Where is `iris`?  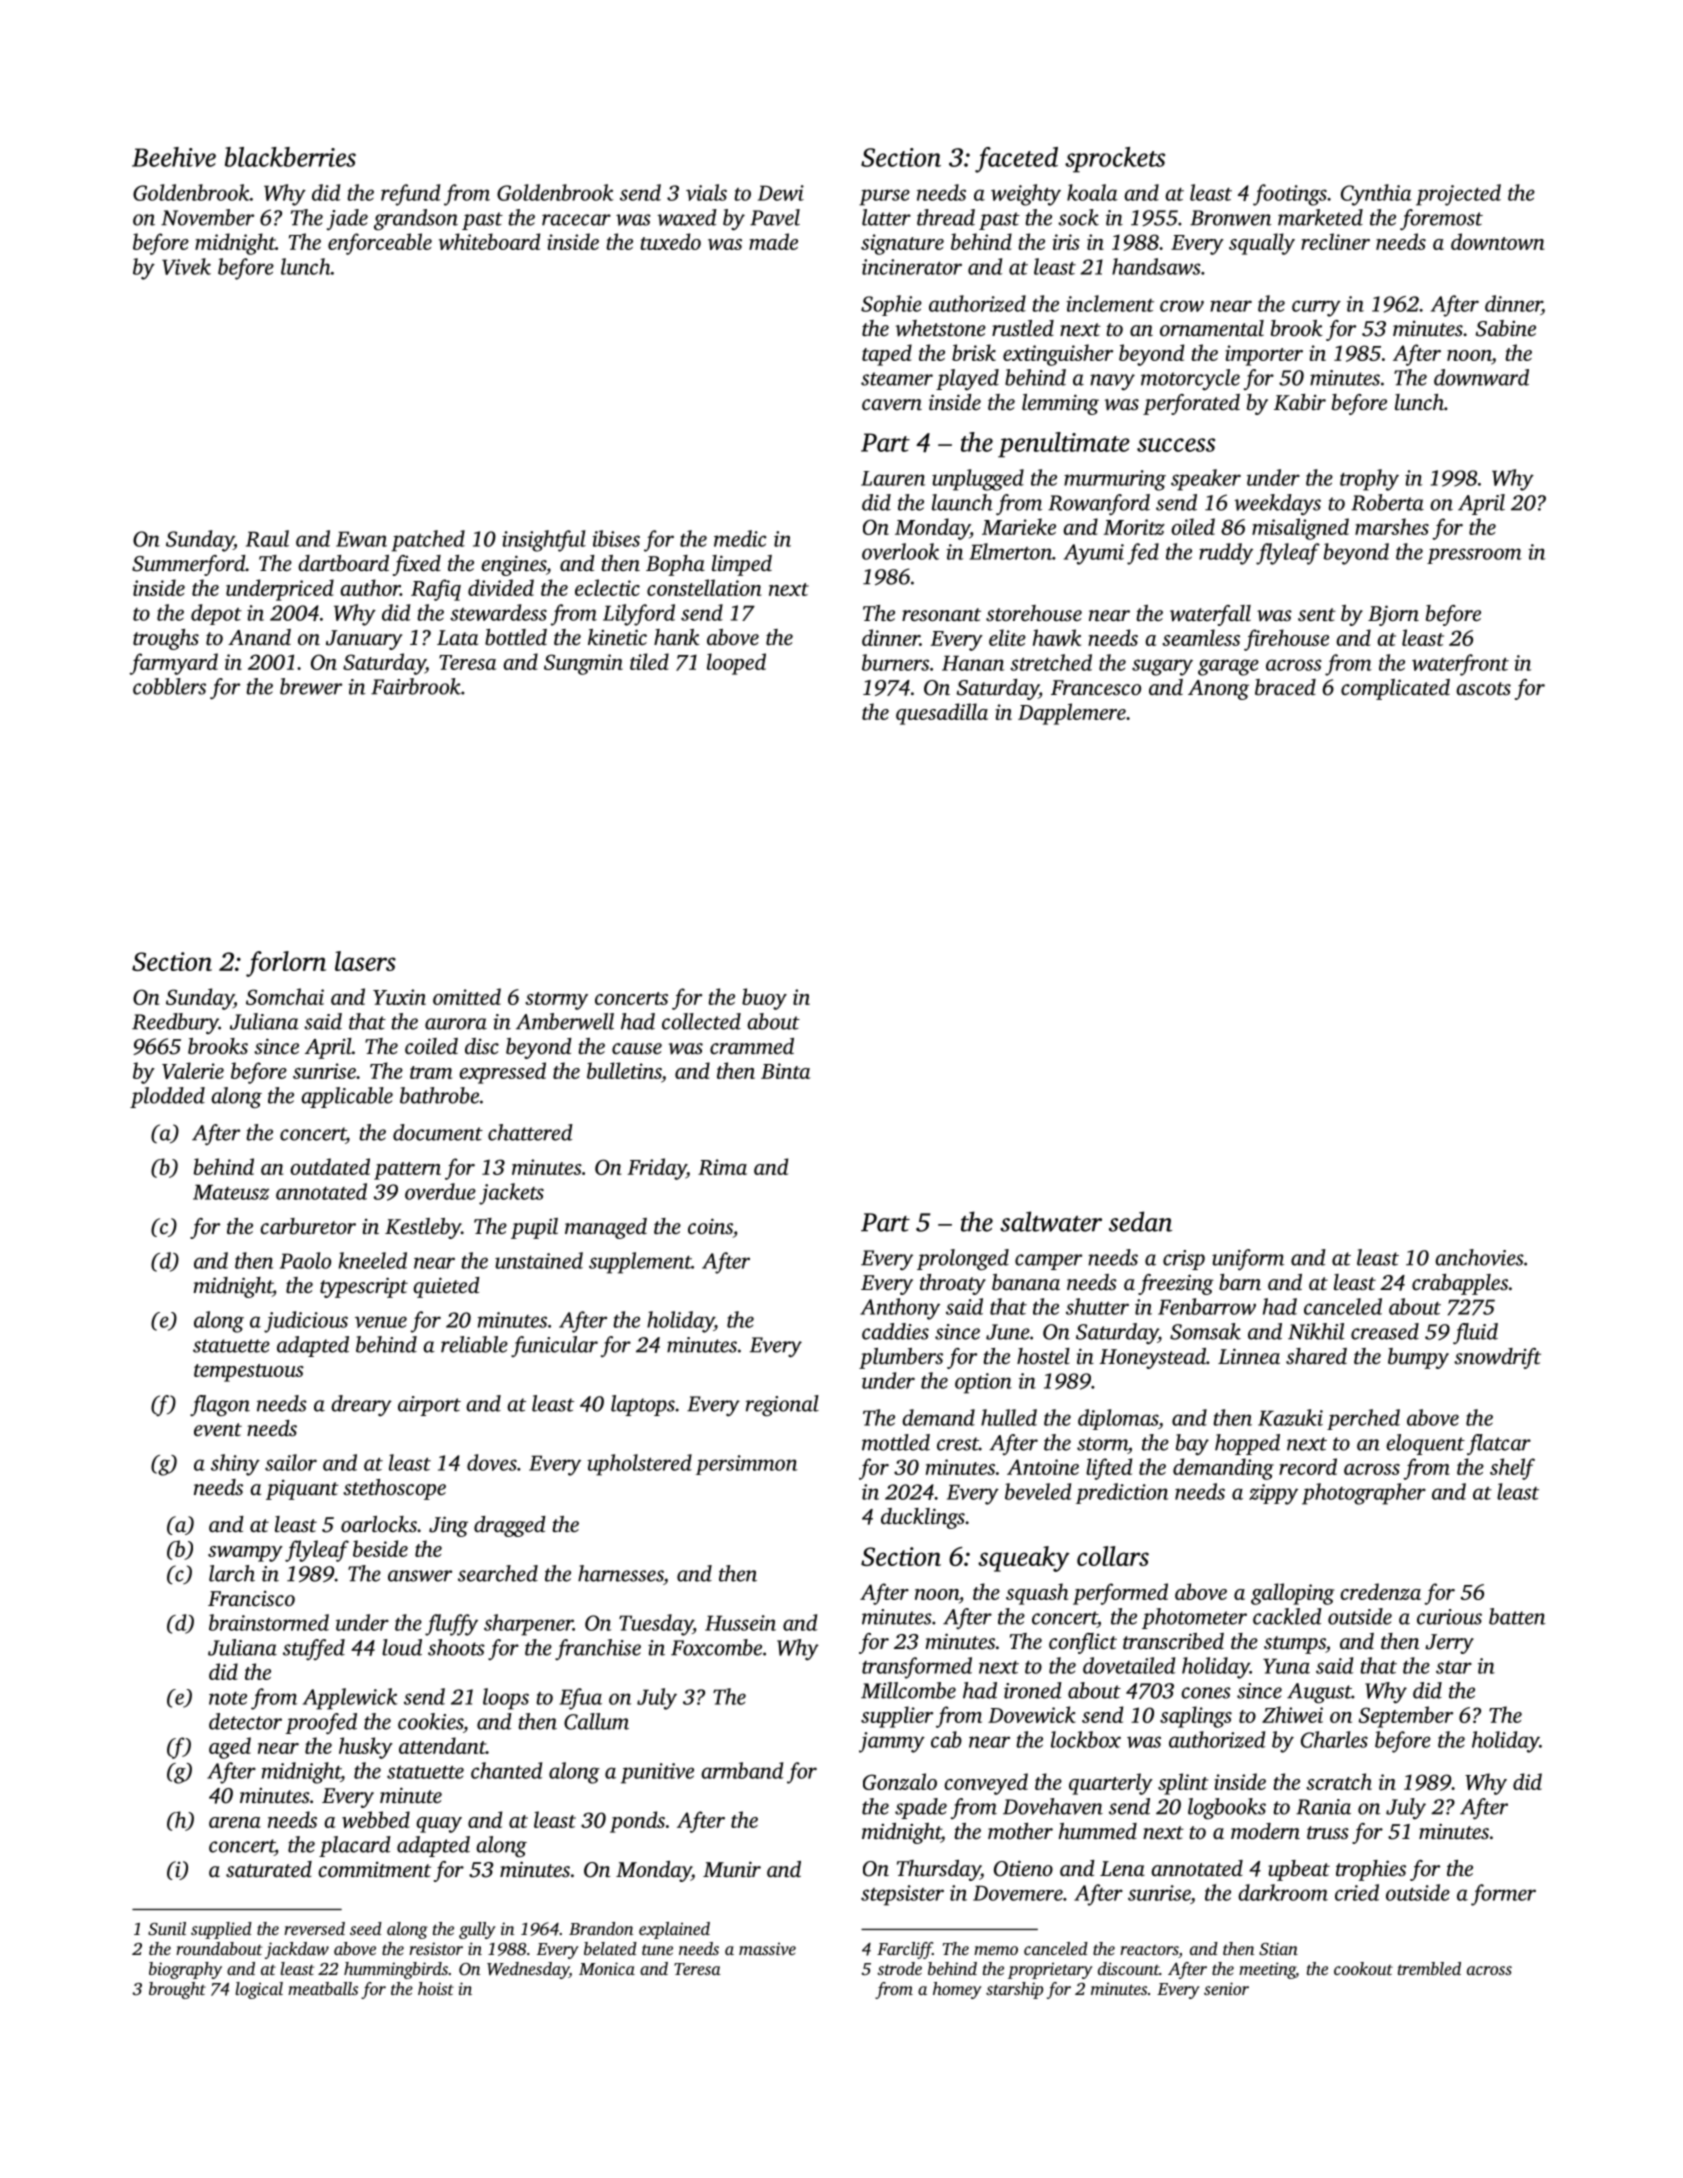 iris is located at coordinates (1066, 242).
